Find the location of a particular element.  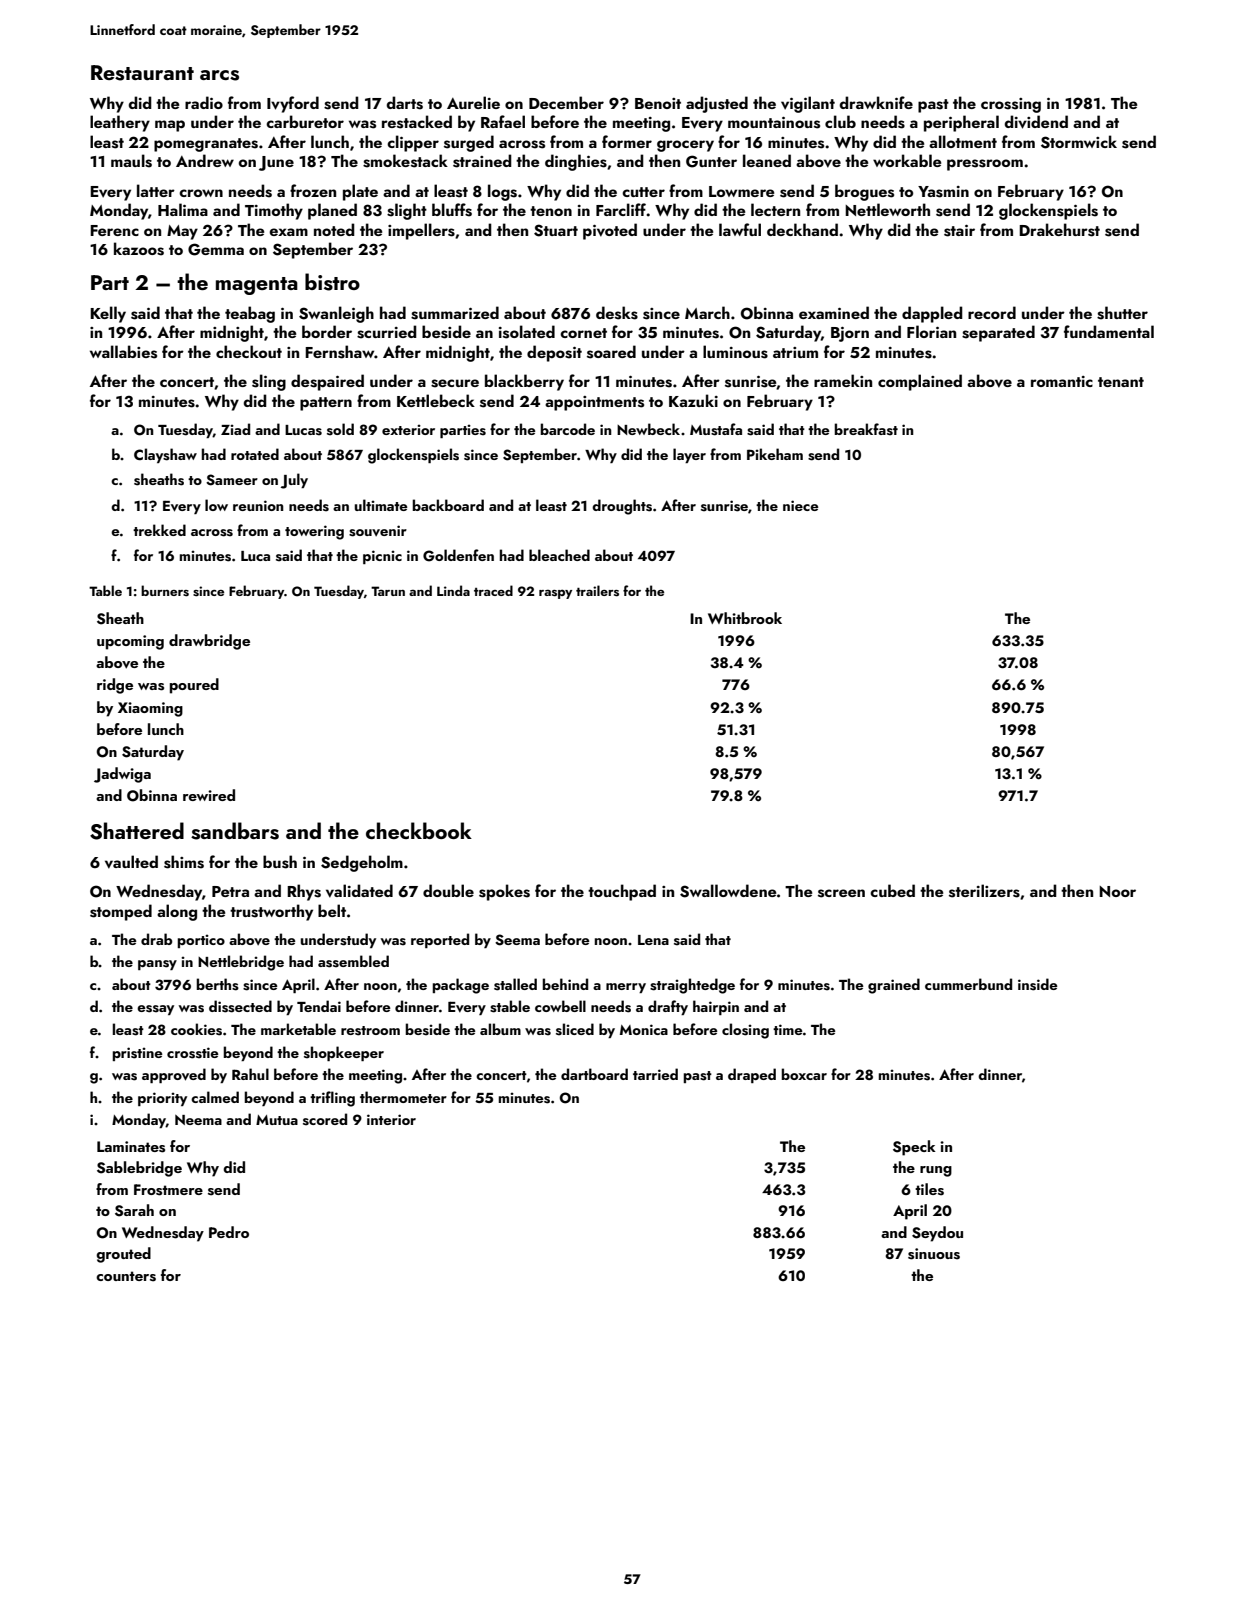

breakfast is located at coordinates (866, 429).
